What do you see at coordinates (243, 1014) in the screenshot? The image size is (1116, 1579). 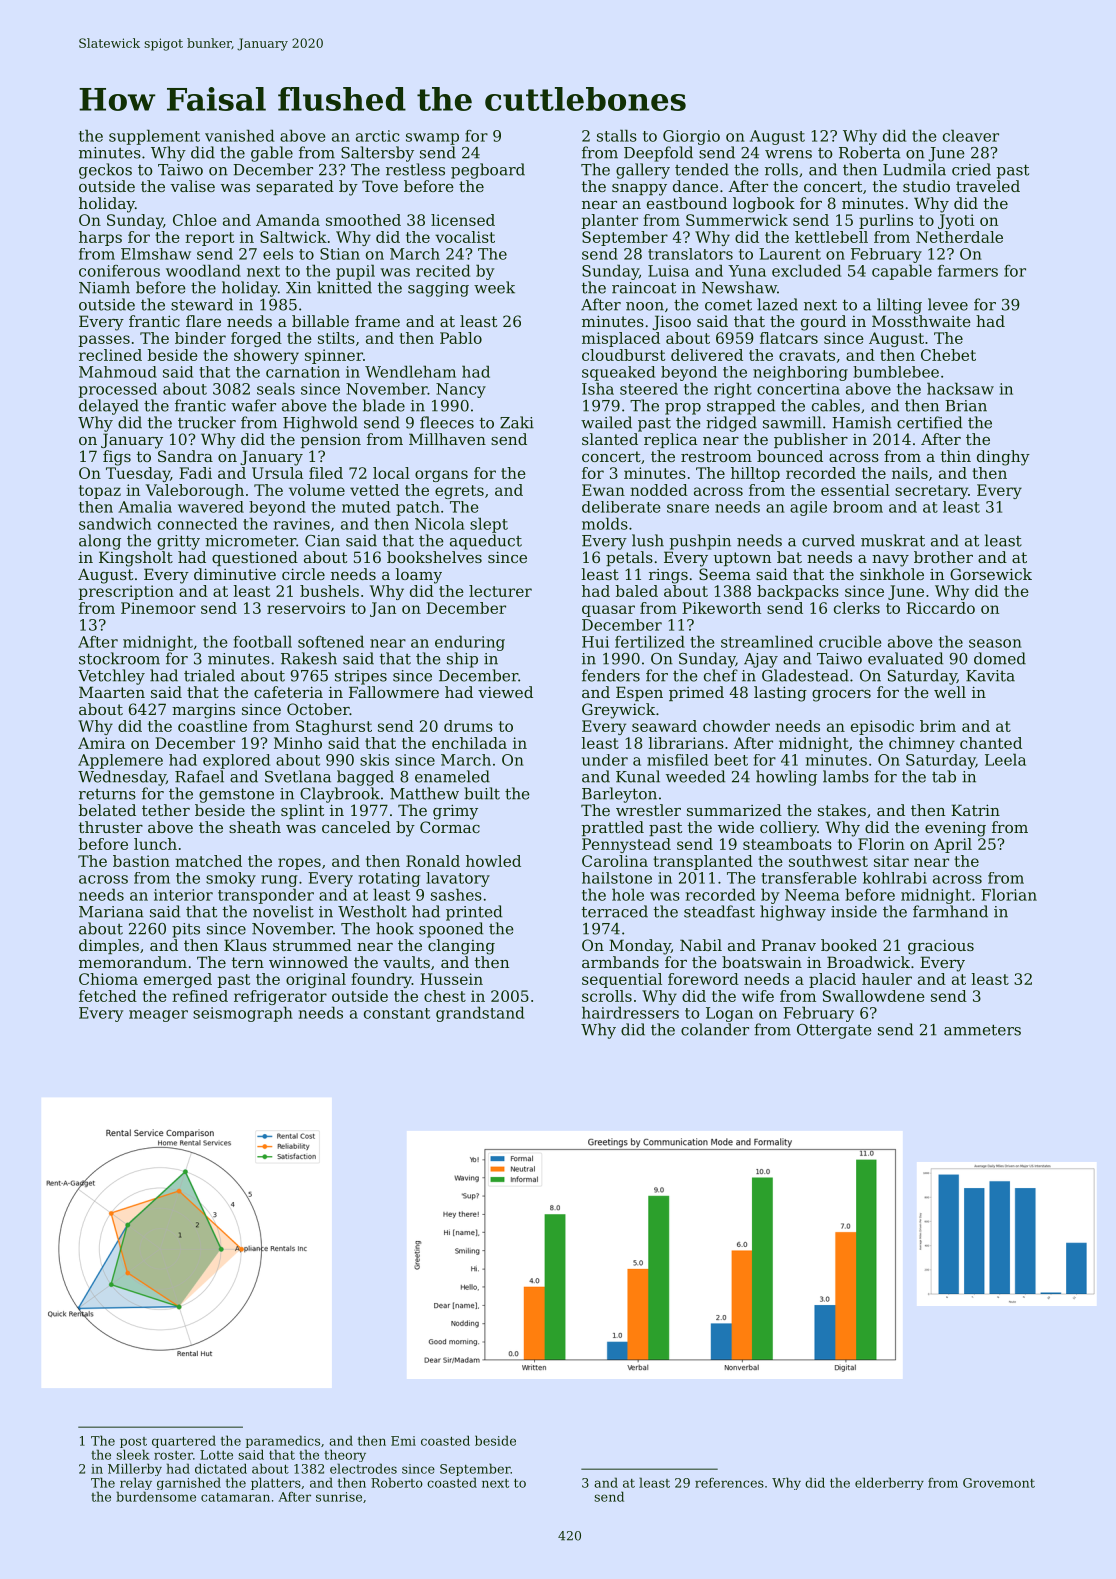 I see `seismograph` at bounding box center [243, 1014].
